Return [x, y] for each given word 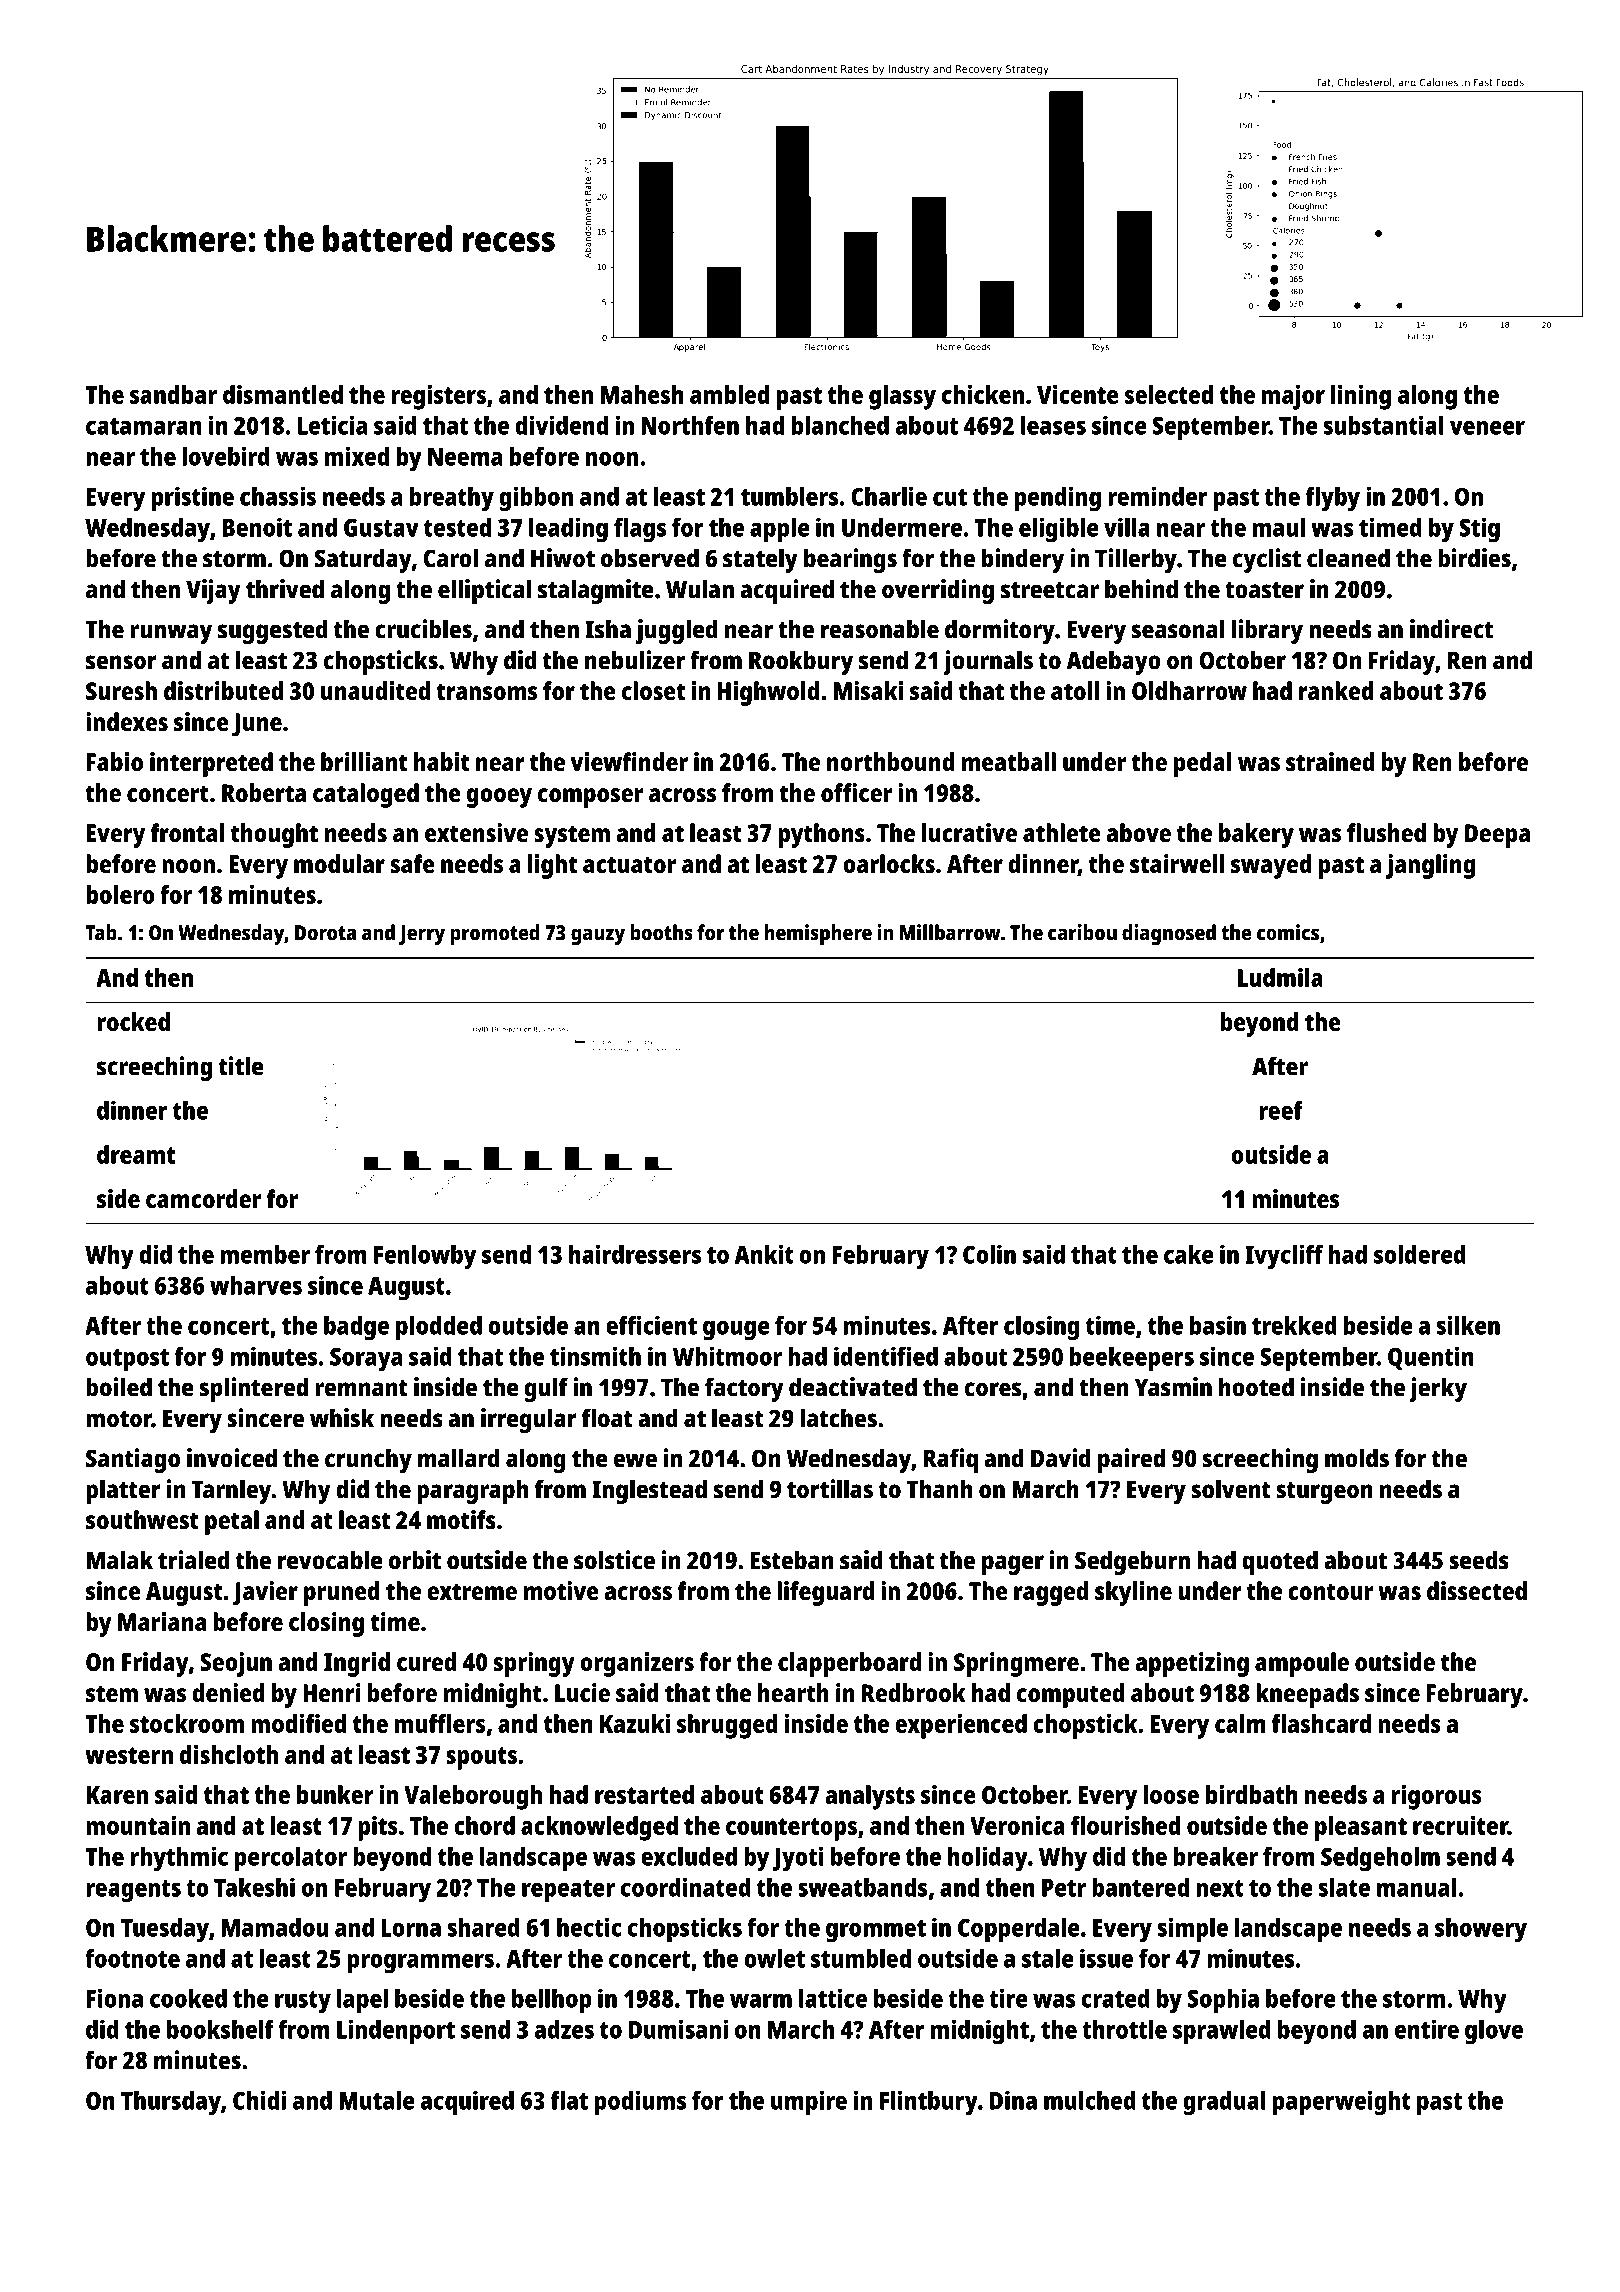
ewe [635, 1460]
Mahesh [642, 394]
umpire [809, 2102]
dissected [1477, 1590]
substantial [1384, 425]
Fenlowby [425, 1257]
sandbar [173, 394]
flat [569, 2100]
